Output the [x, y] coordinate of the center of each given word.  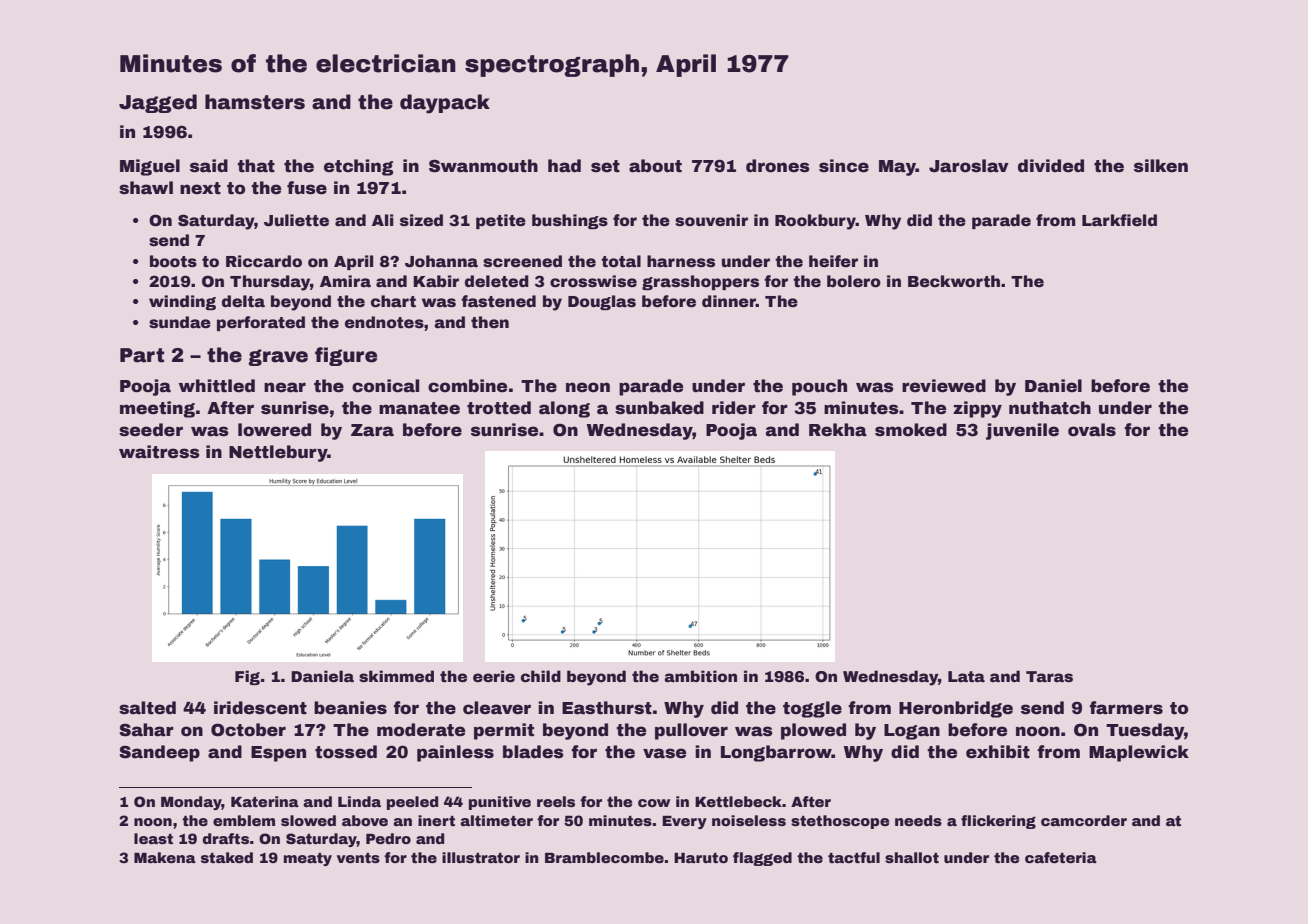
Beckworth [954, 281]
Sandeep [159, 753]
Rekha [838, 430]
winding [182, 302]
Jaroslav [969, 166]
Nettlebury [278, 453]
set [605, 166]
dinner [729, 301]
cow [654, 803]
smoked [911, 430]
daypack [445, 104]
